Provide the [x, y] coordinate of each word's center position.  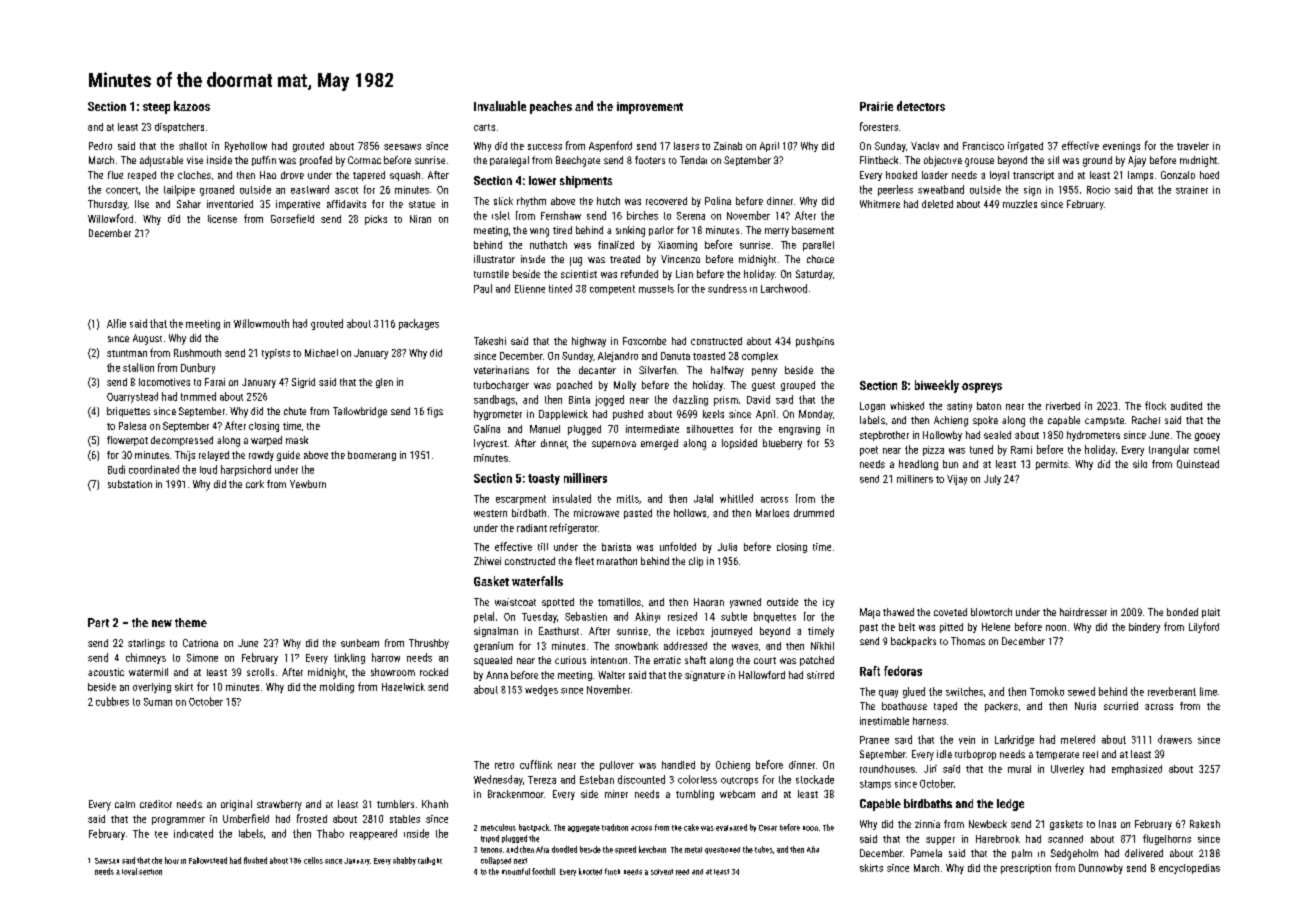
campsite [1104, 421]
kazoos [192, 106]
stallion [138, 367]
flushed [255, 860]
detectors [921, 106]
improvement [650, 108]
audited [1186, 406]
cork [255, 484]
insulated [572, 498]
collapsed [496, 861]
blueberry [782, 444]
